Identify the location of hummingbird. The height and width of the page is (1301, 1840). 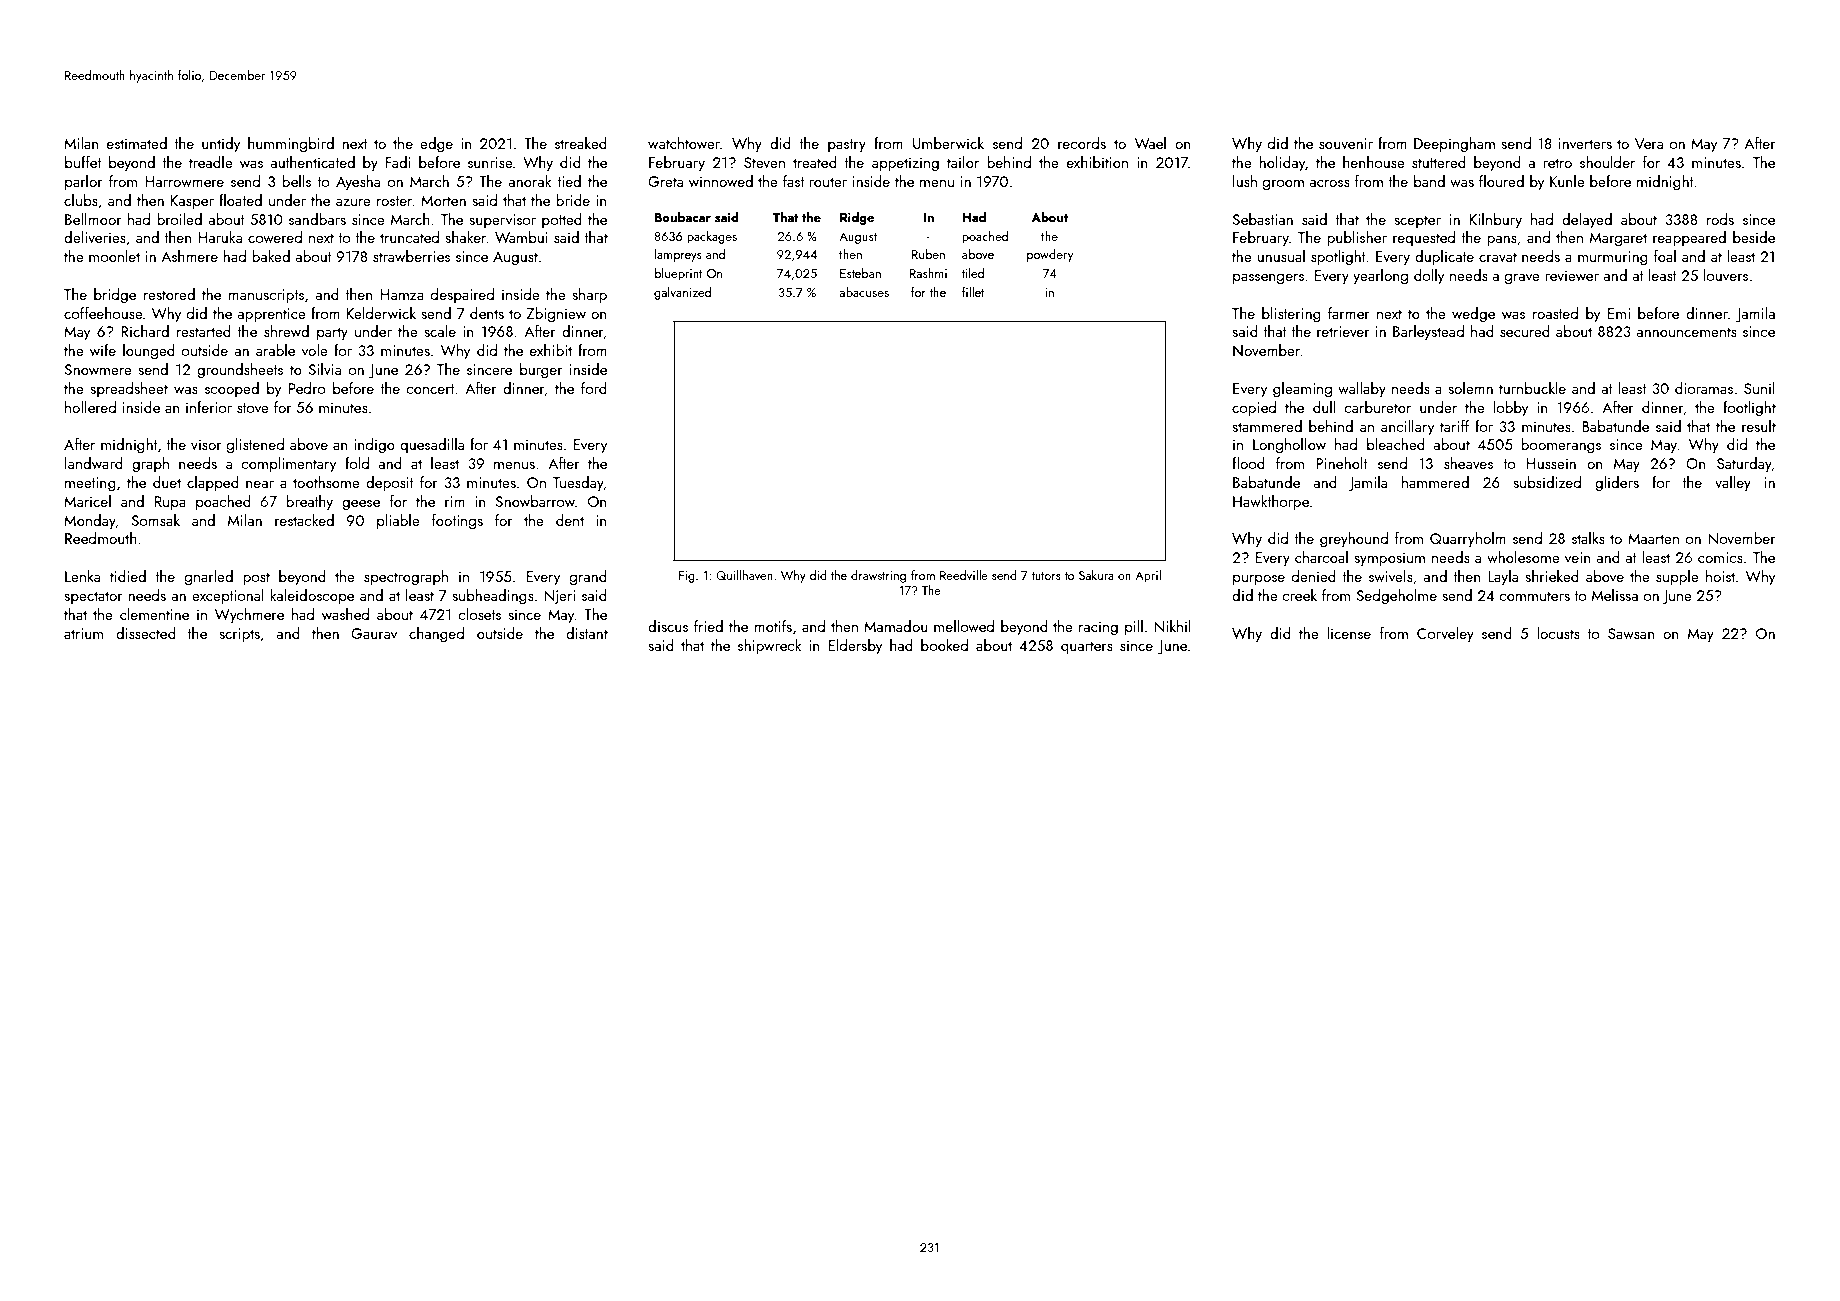
(291, 145).
